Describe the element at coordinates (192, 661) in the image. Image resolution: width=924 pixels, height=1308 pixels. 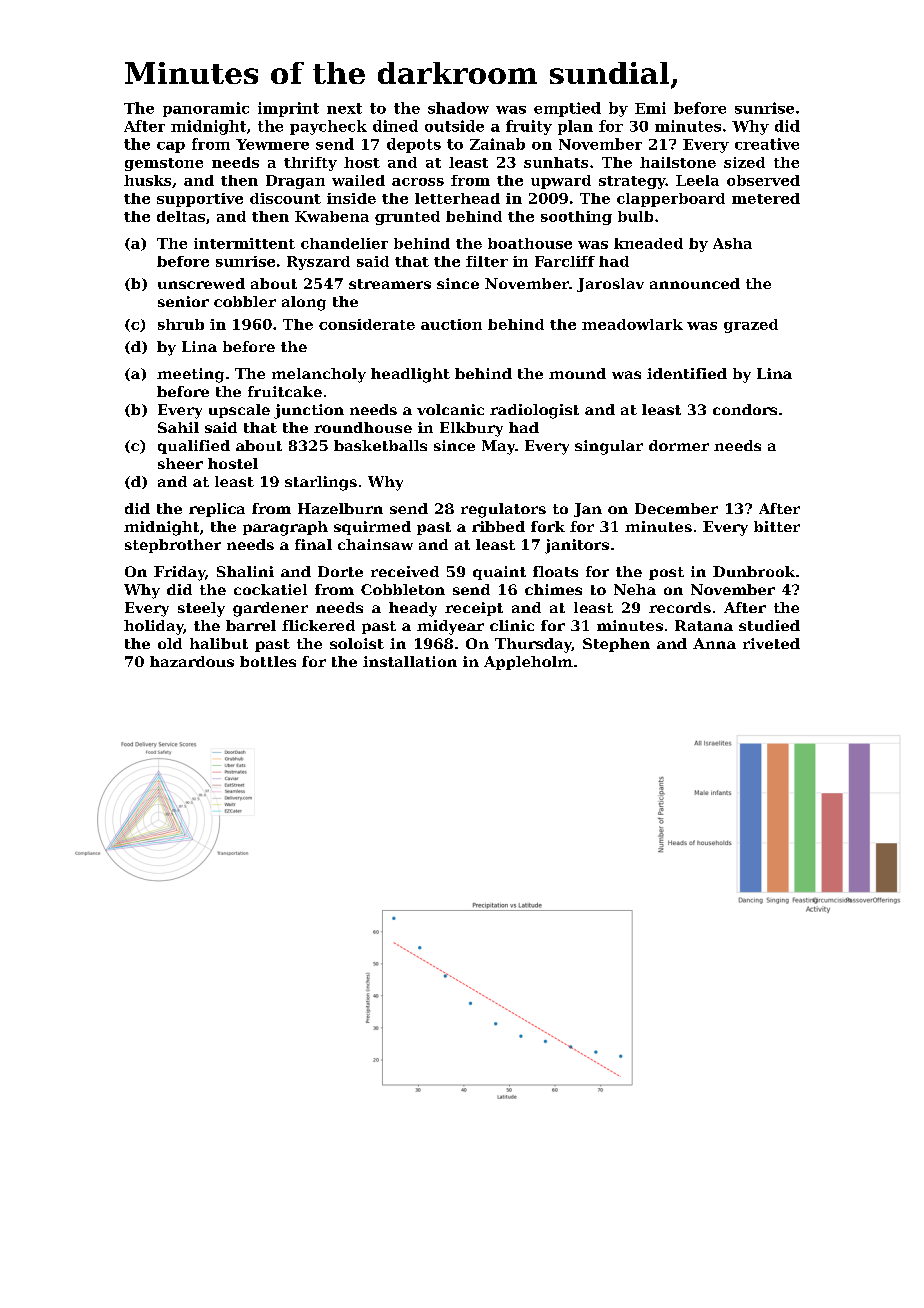
I see `hazardous` at that location.
